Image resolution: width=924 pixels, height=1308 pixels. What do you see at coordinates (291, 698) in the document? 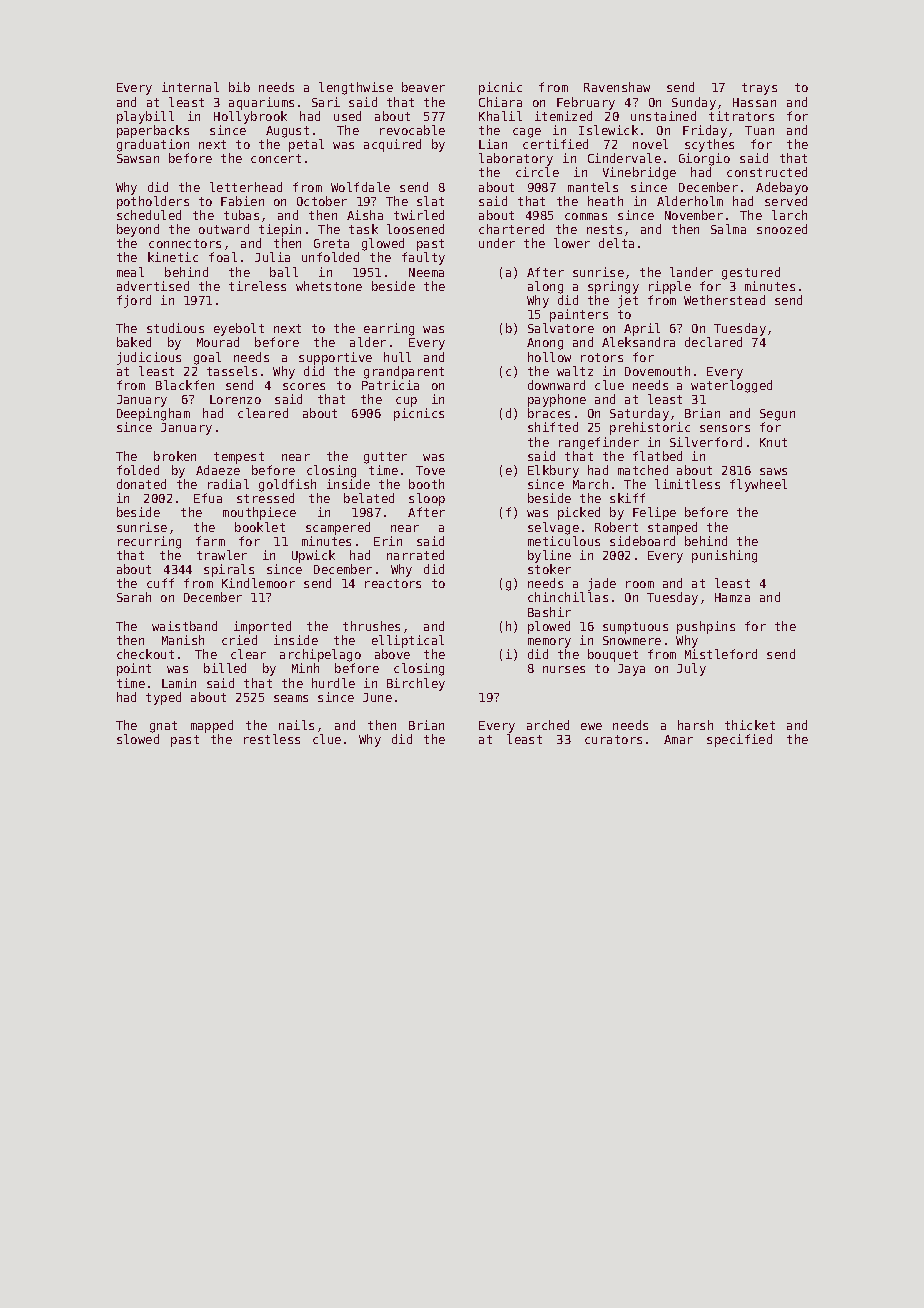
I see `seams` at bounding box center [291, 698].
